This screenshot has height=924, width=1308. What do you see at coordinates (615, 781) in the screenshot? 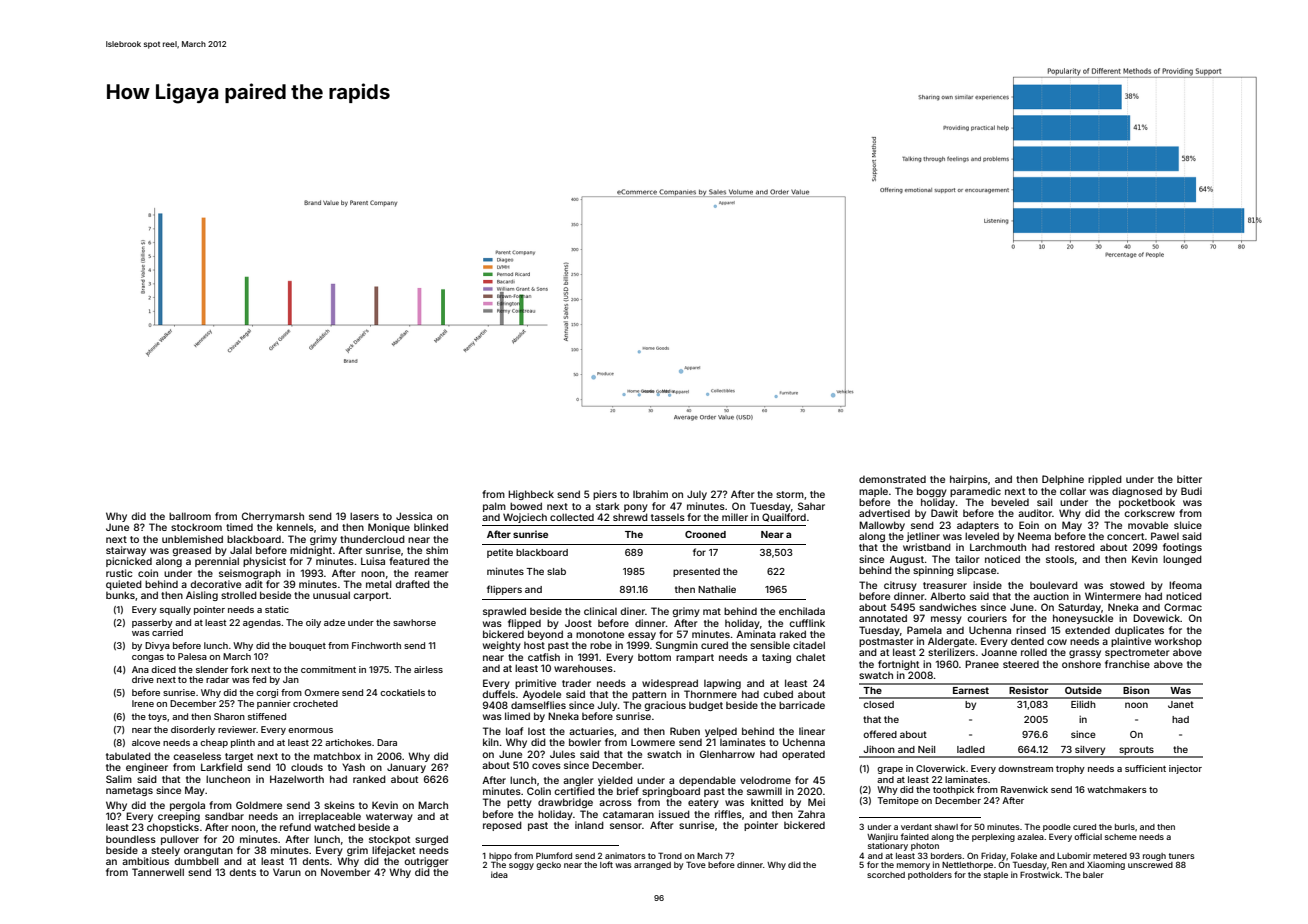
I see `yielded` at bounding box center [615, 781].
